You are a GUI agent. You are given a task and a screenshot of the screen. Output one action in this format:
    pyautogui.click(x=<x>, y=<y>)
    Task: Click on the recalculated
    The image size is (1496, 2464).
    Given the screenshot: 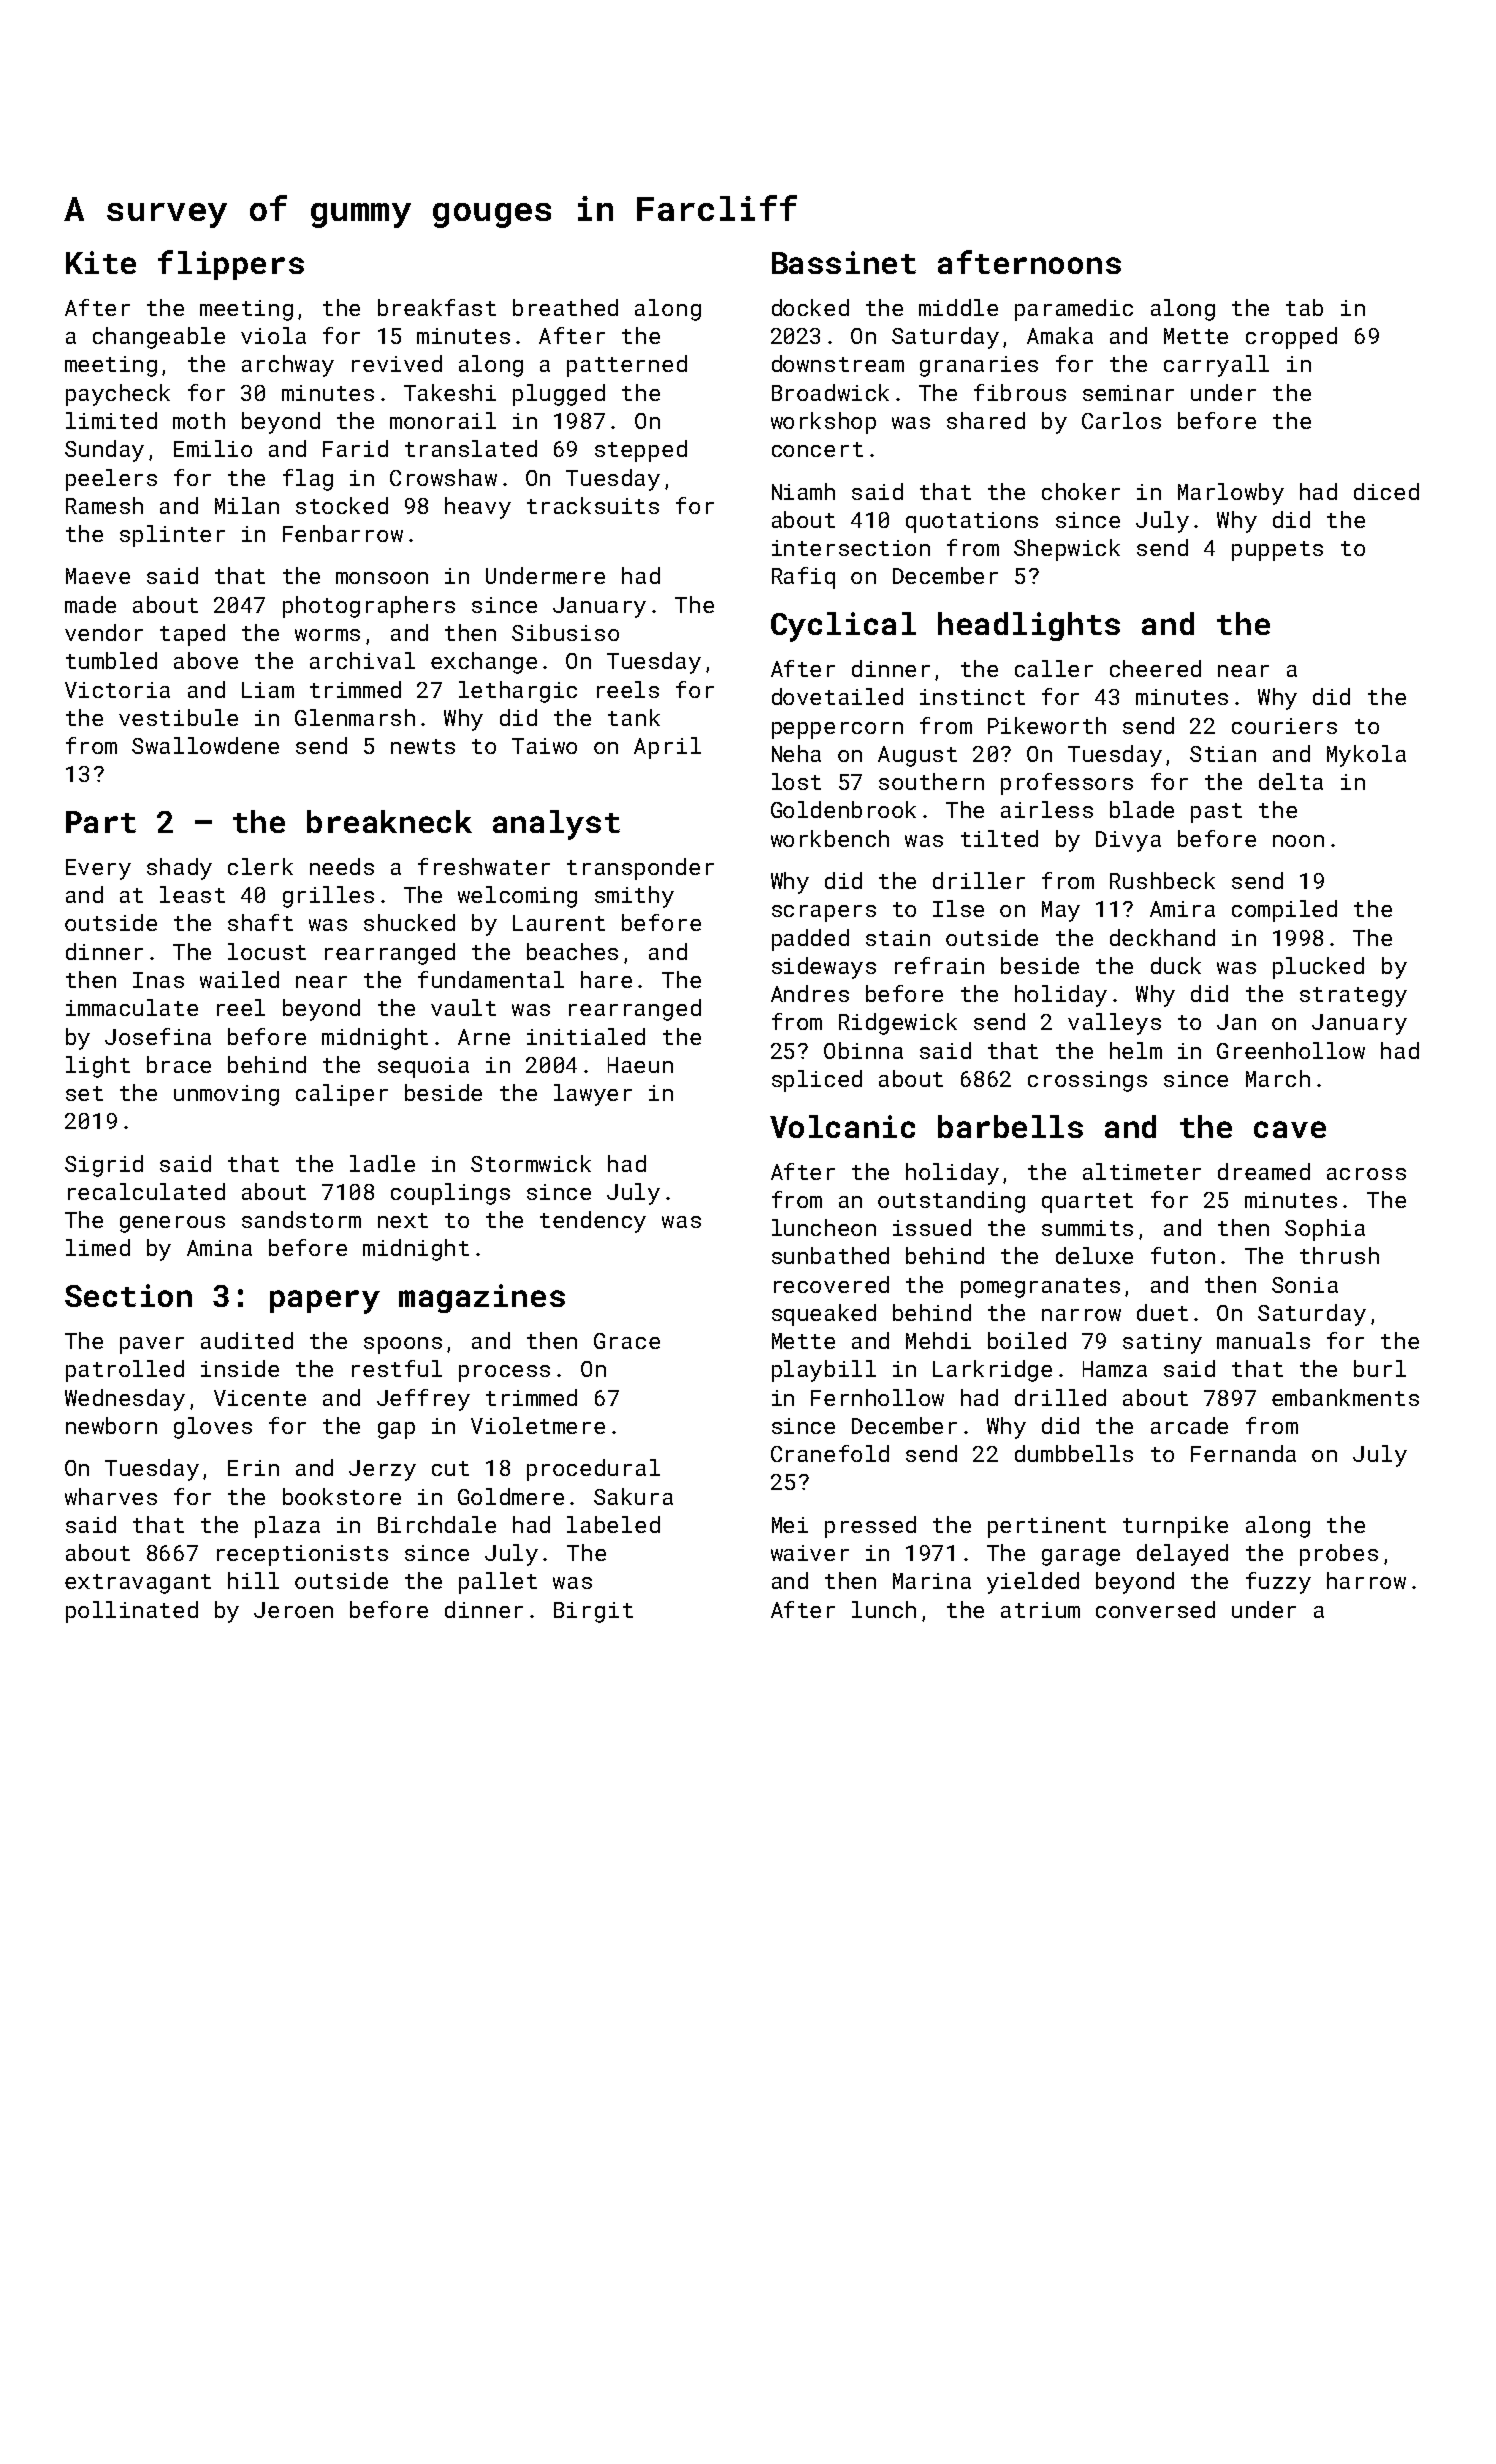 What is the action you would take?
    pyautogui.click(x=146, y=1191)
